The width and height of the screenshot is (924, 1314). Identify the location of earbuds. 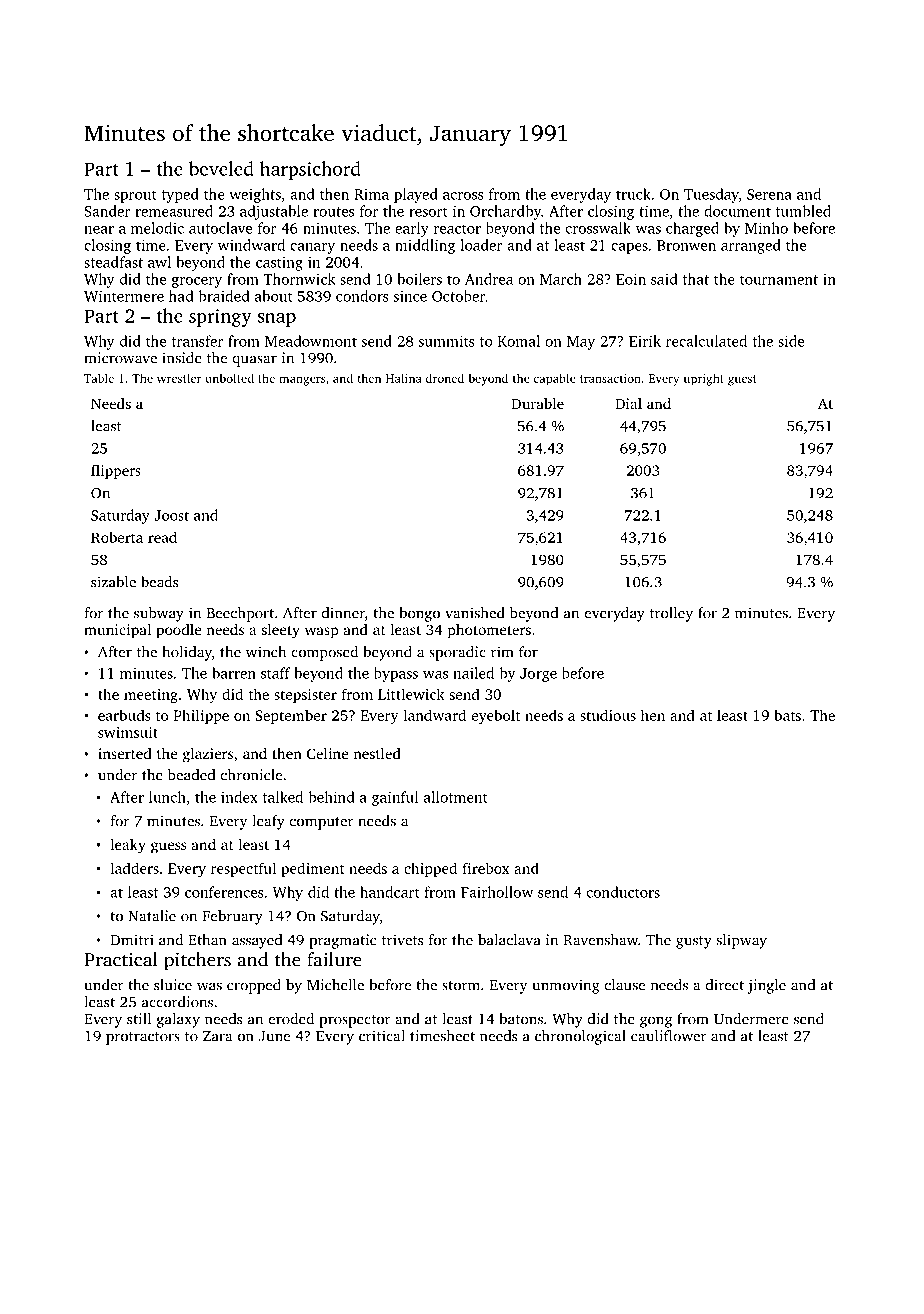
(124, 715).
